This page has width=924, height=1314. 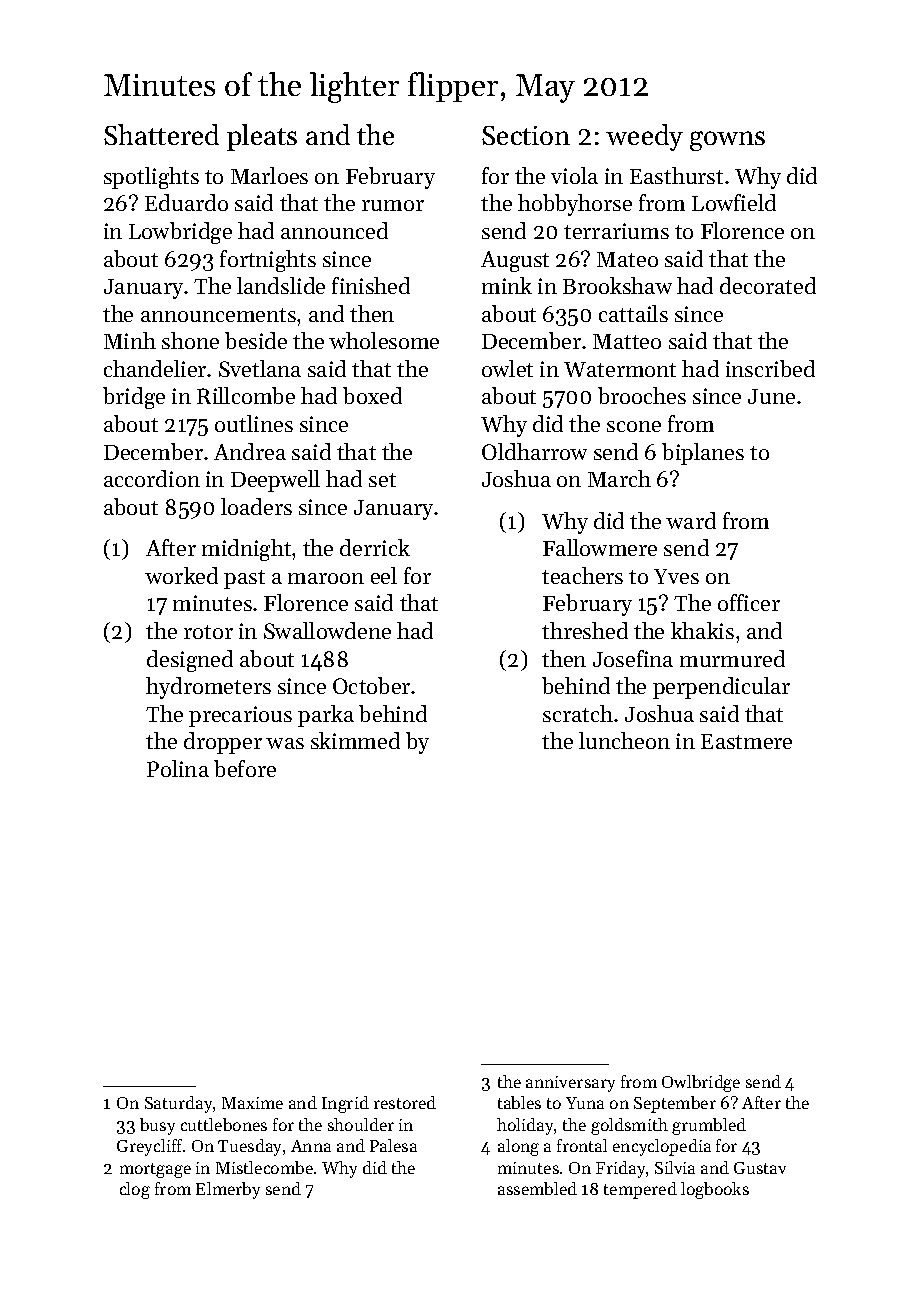 I want to click on Section, so click(x=526, y=135).
